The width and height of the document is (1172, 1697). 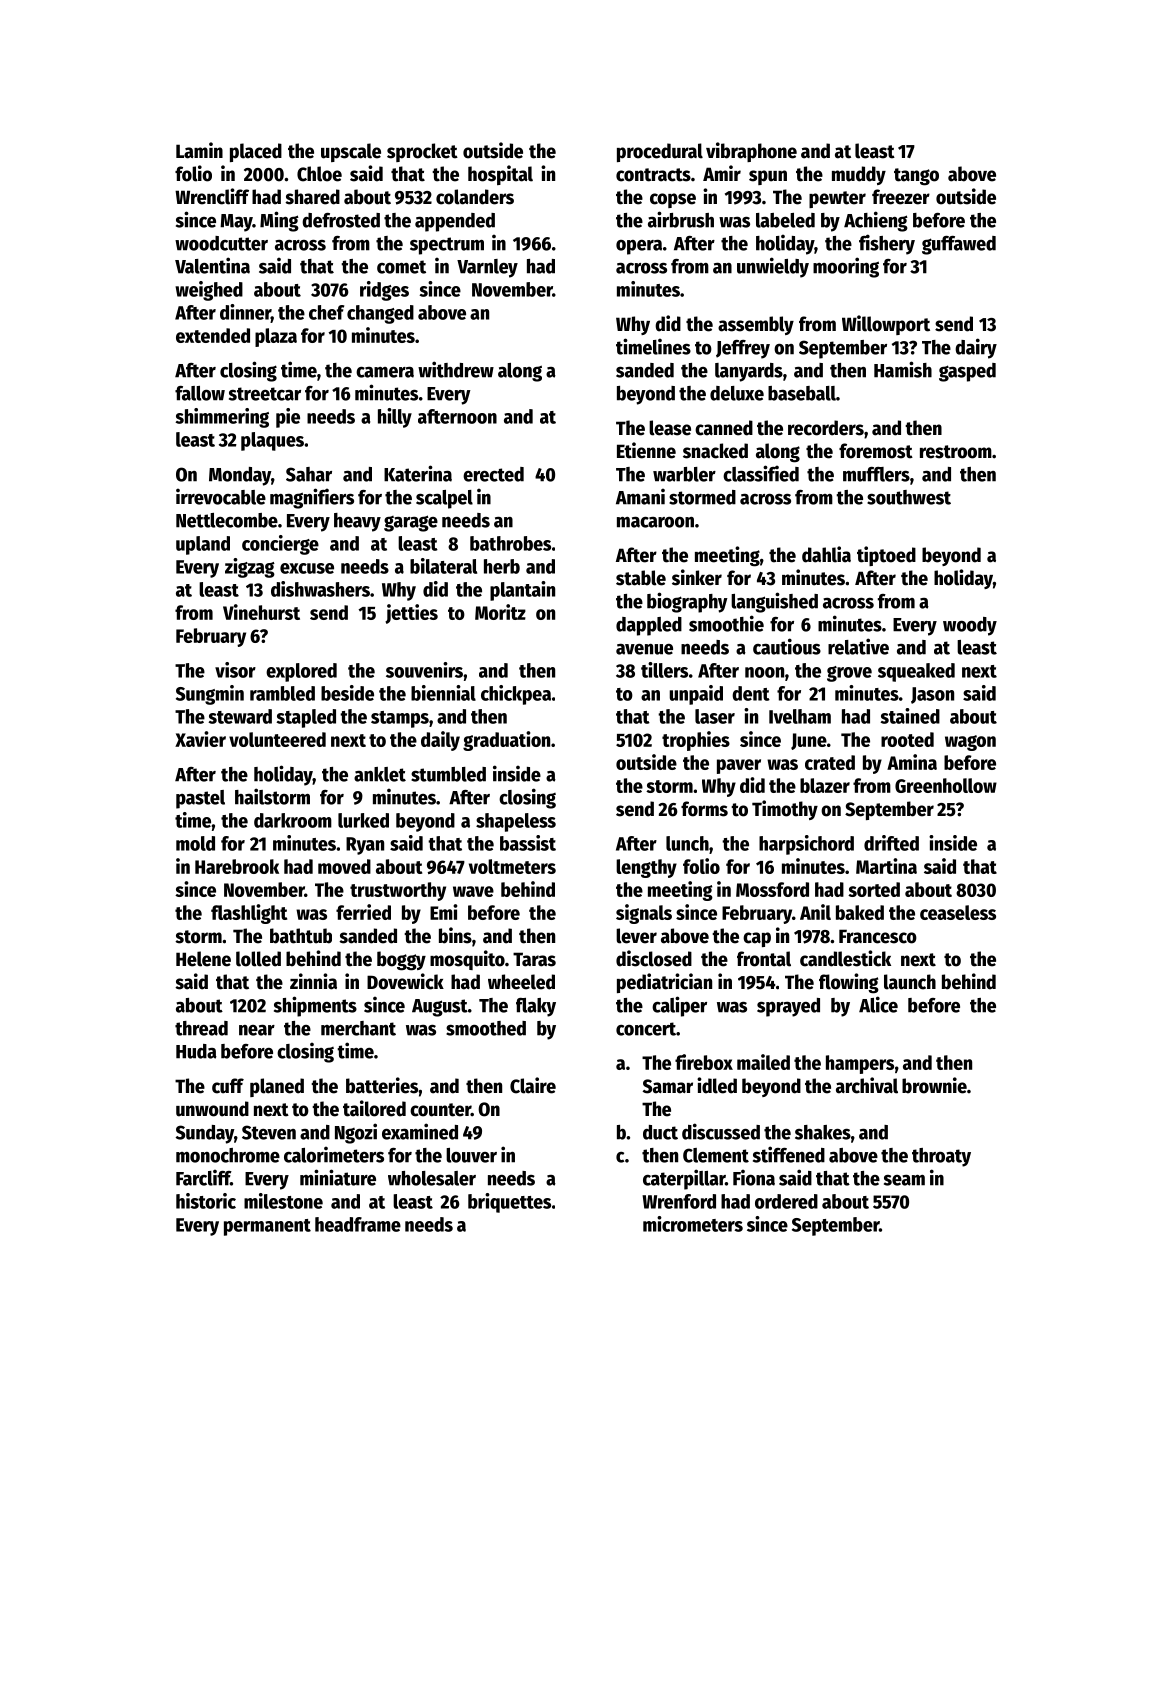 I want to click on Katerina, so click(x=418, y=473).
